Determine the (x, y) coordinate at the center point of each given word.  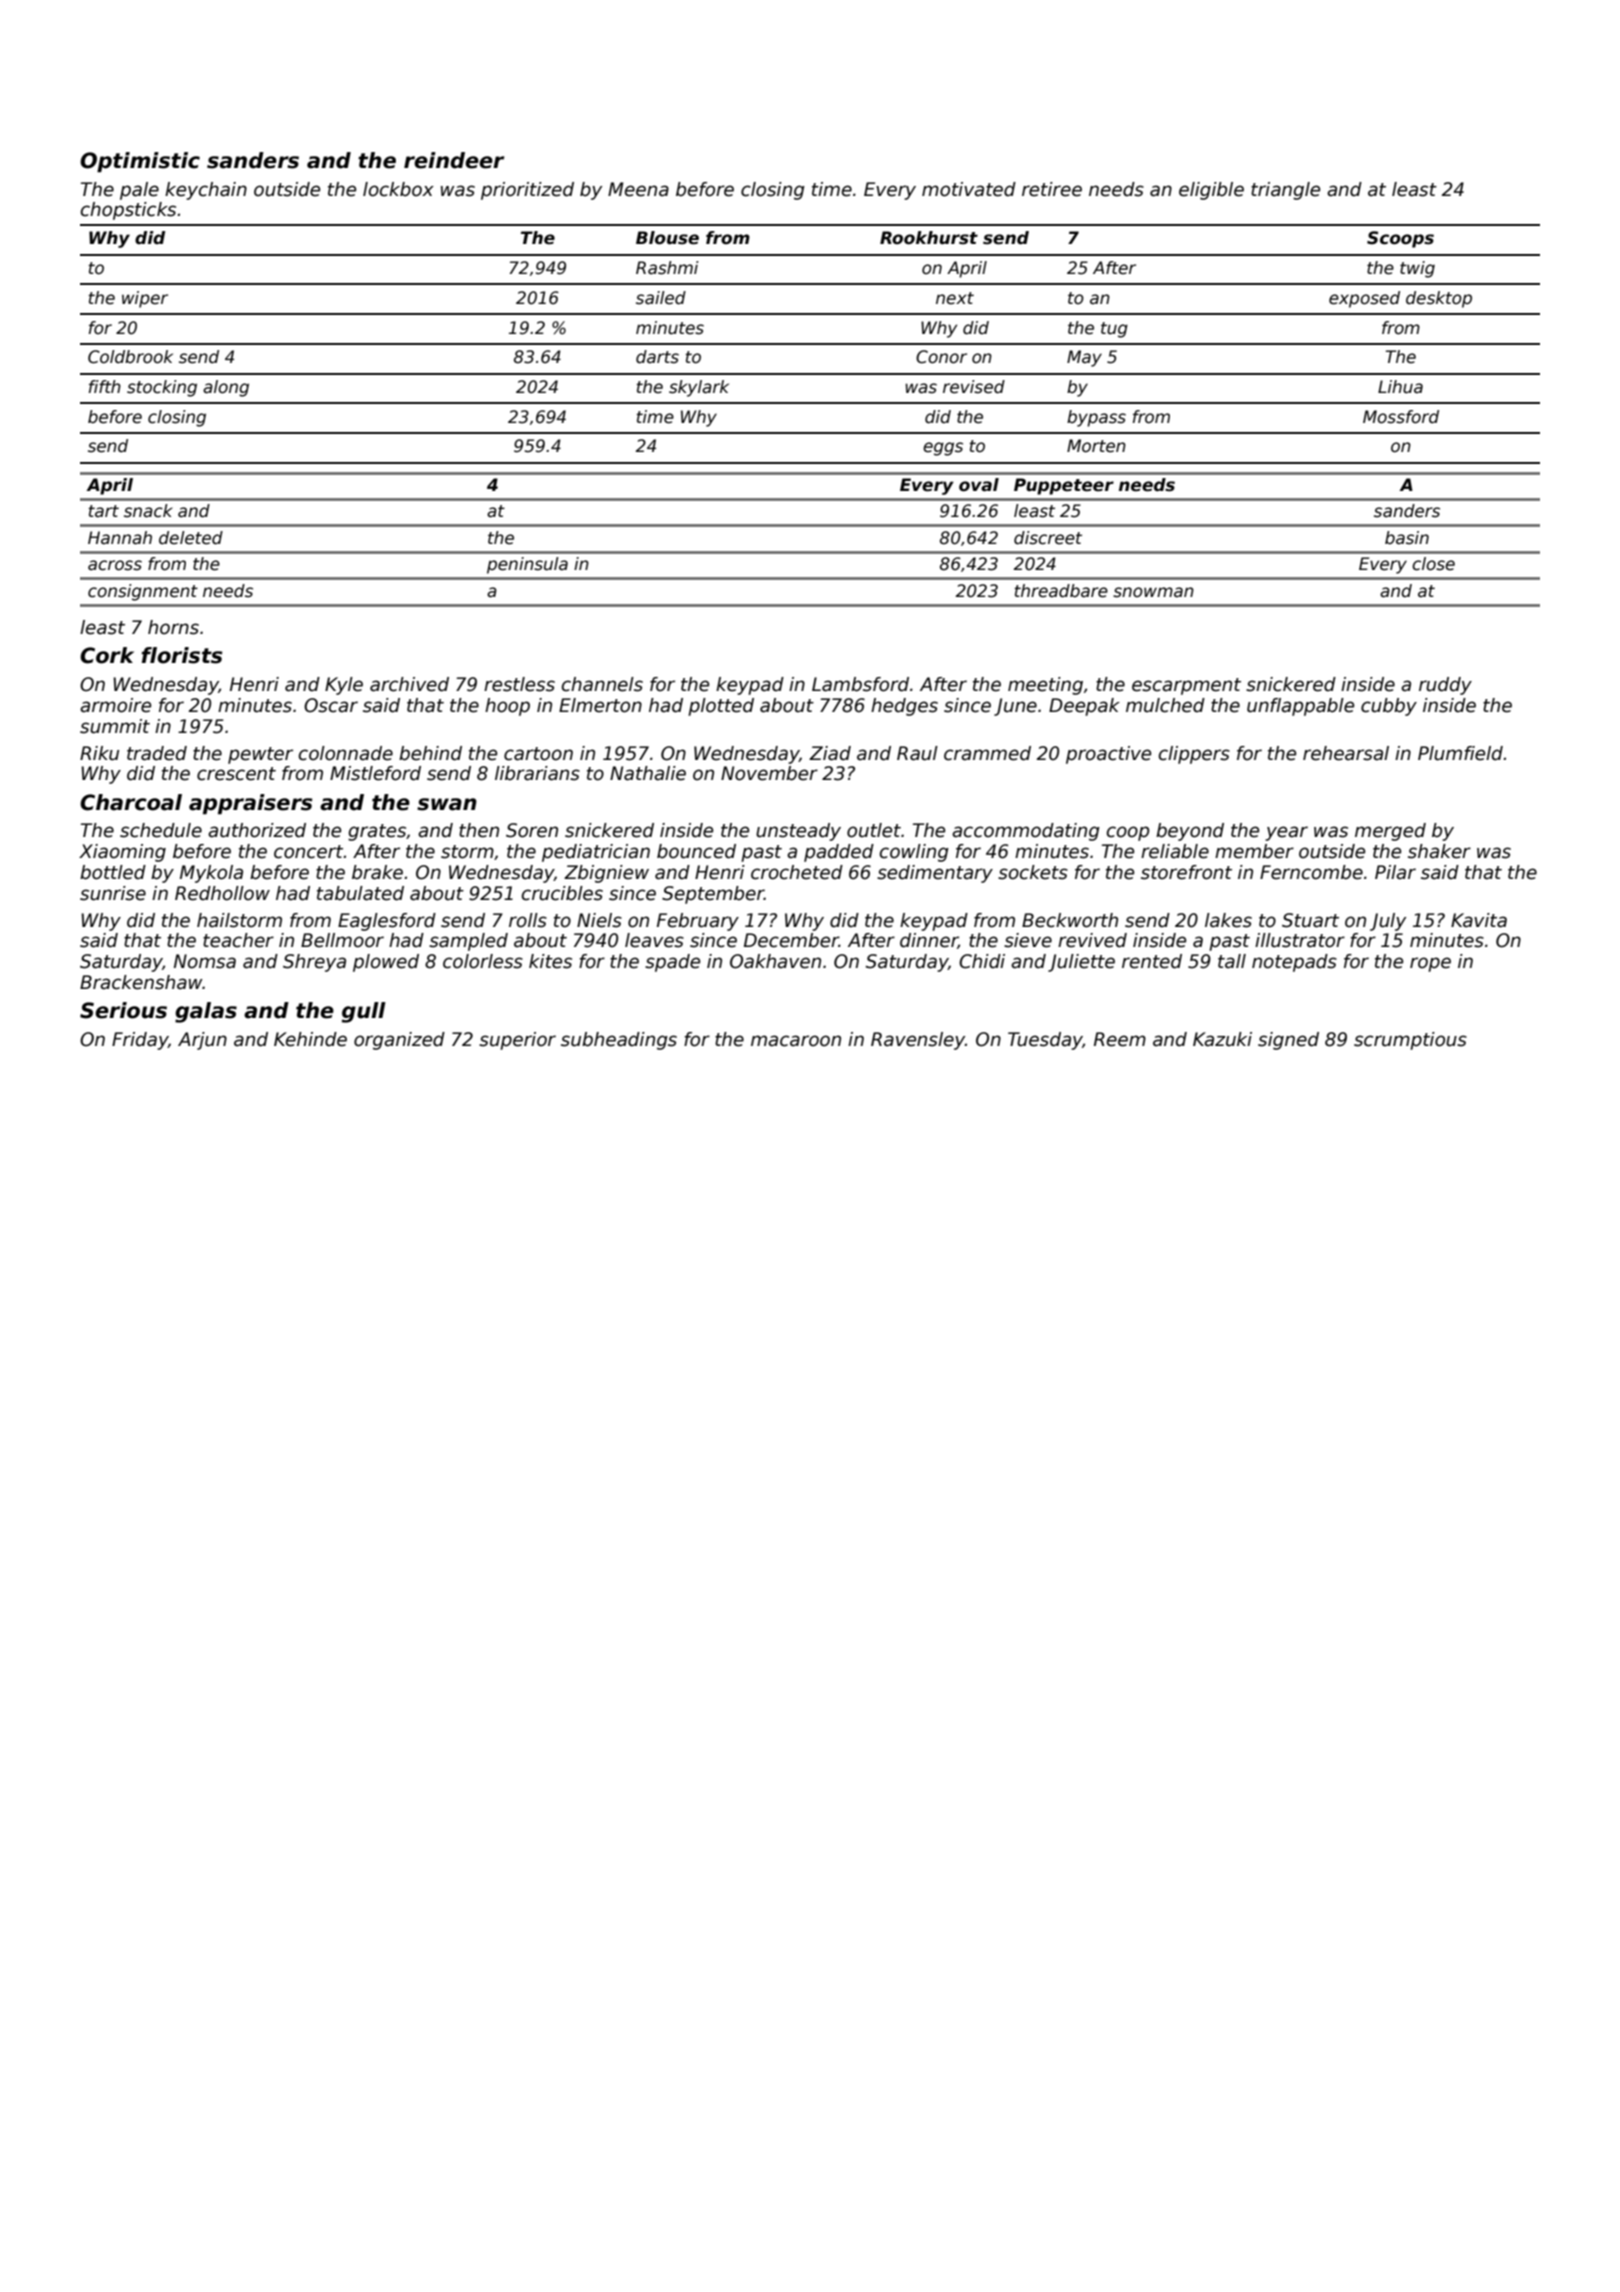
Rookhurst (929, 238)
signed (1288, 1041)
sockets (1033, 872)
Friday (140, 1041)
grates (377, 832)
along (226, 388)
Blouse (667, 238)
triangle (1285, 191)
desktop (1439, 299)
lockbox (398, 189)
